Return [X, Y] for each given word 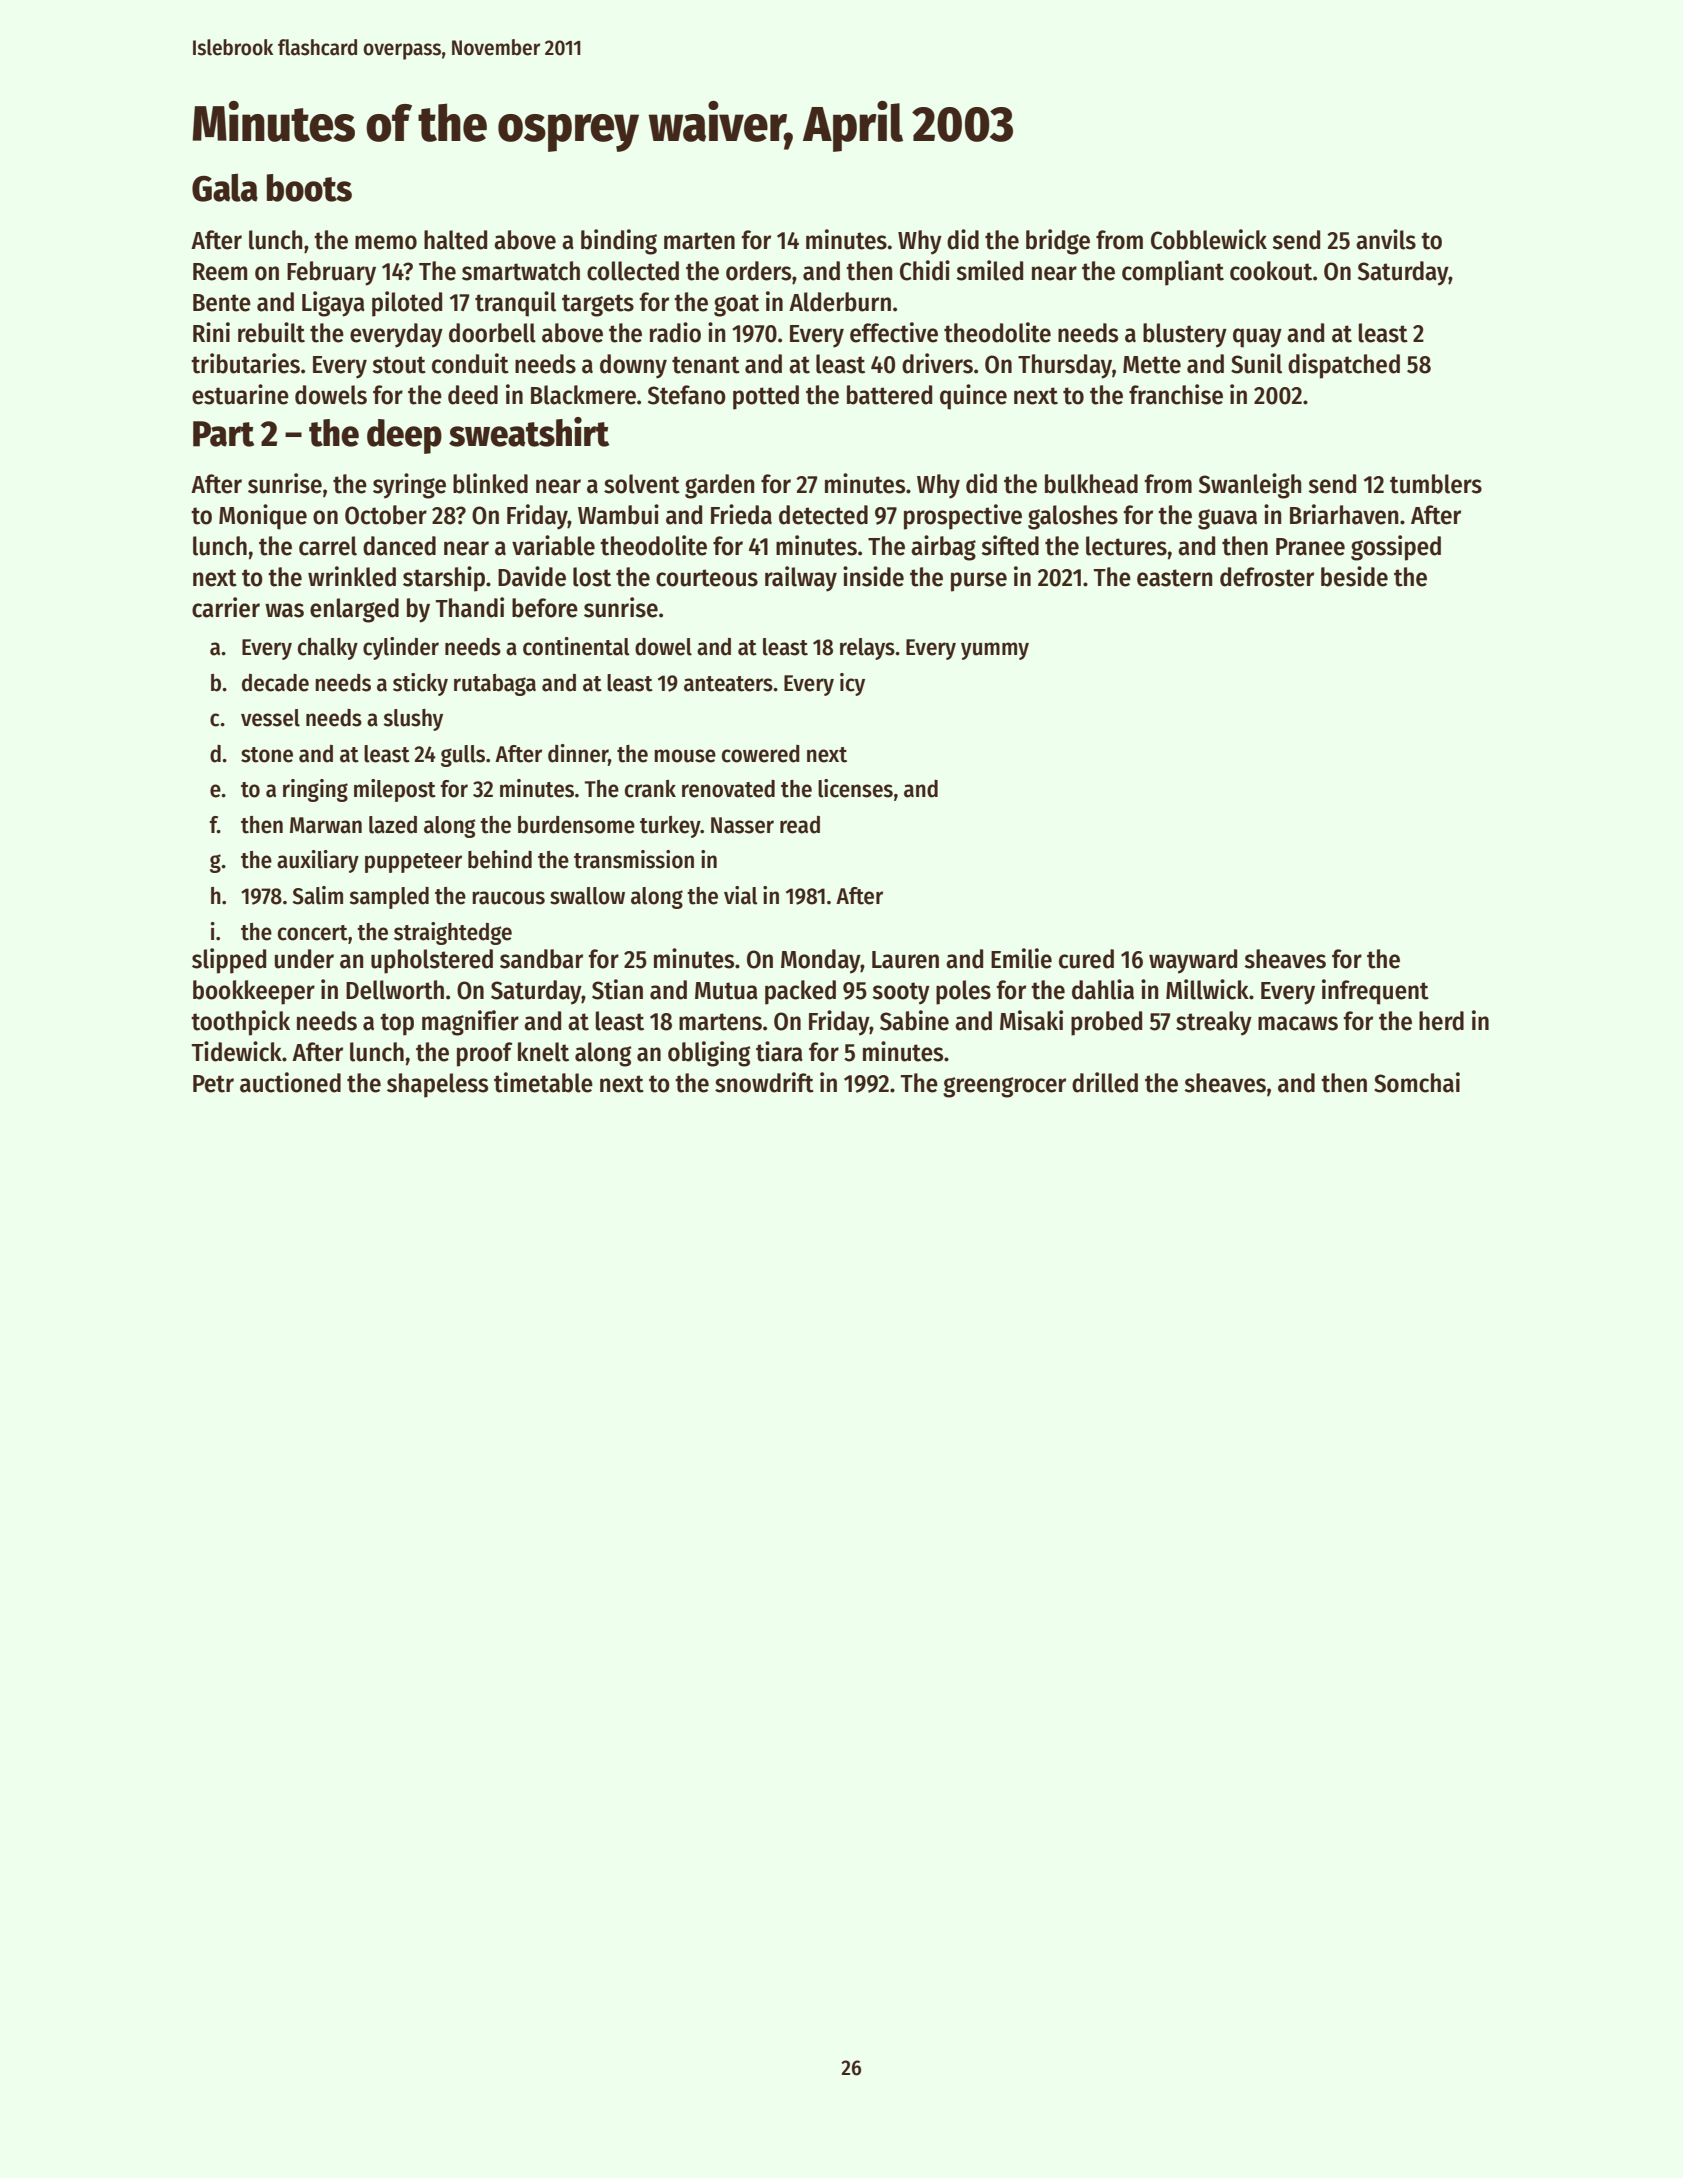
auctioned [290, 1082]
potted [766, 397]
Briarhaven [1344, 514]
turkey [670, 827]
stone [267, 755]
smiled [989, 270]
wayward [1193, 961]
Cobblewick [1209, 239]
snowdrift [764, 1082]
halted [455, 240]
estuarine [240, 394]
